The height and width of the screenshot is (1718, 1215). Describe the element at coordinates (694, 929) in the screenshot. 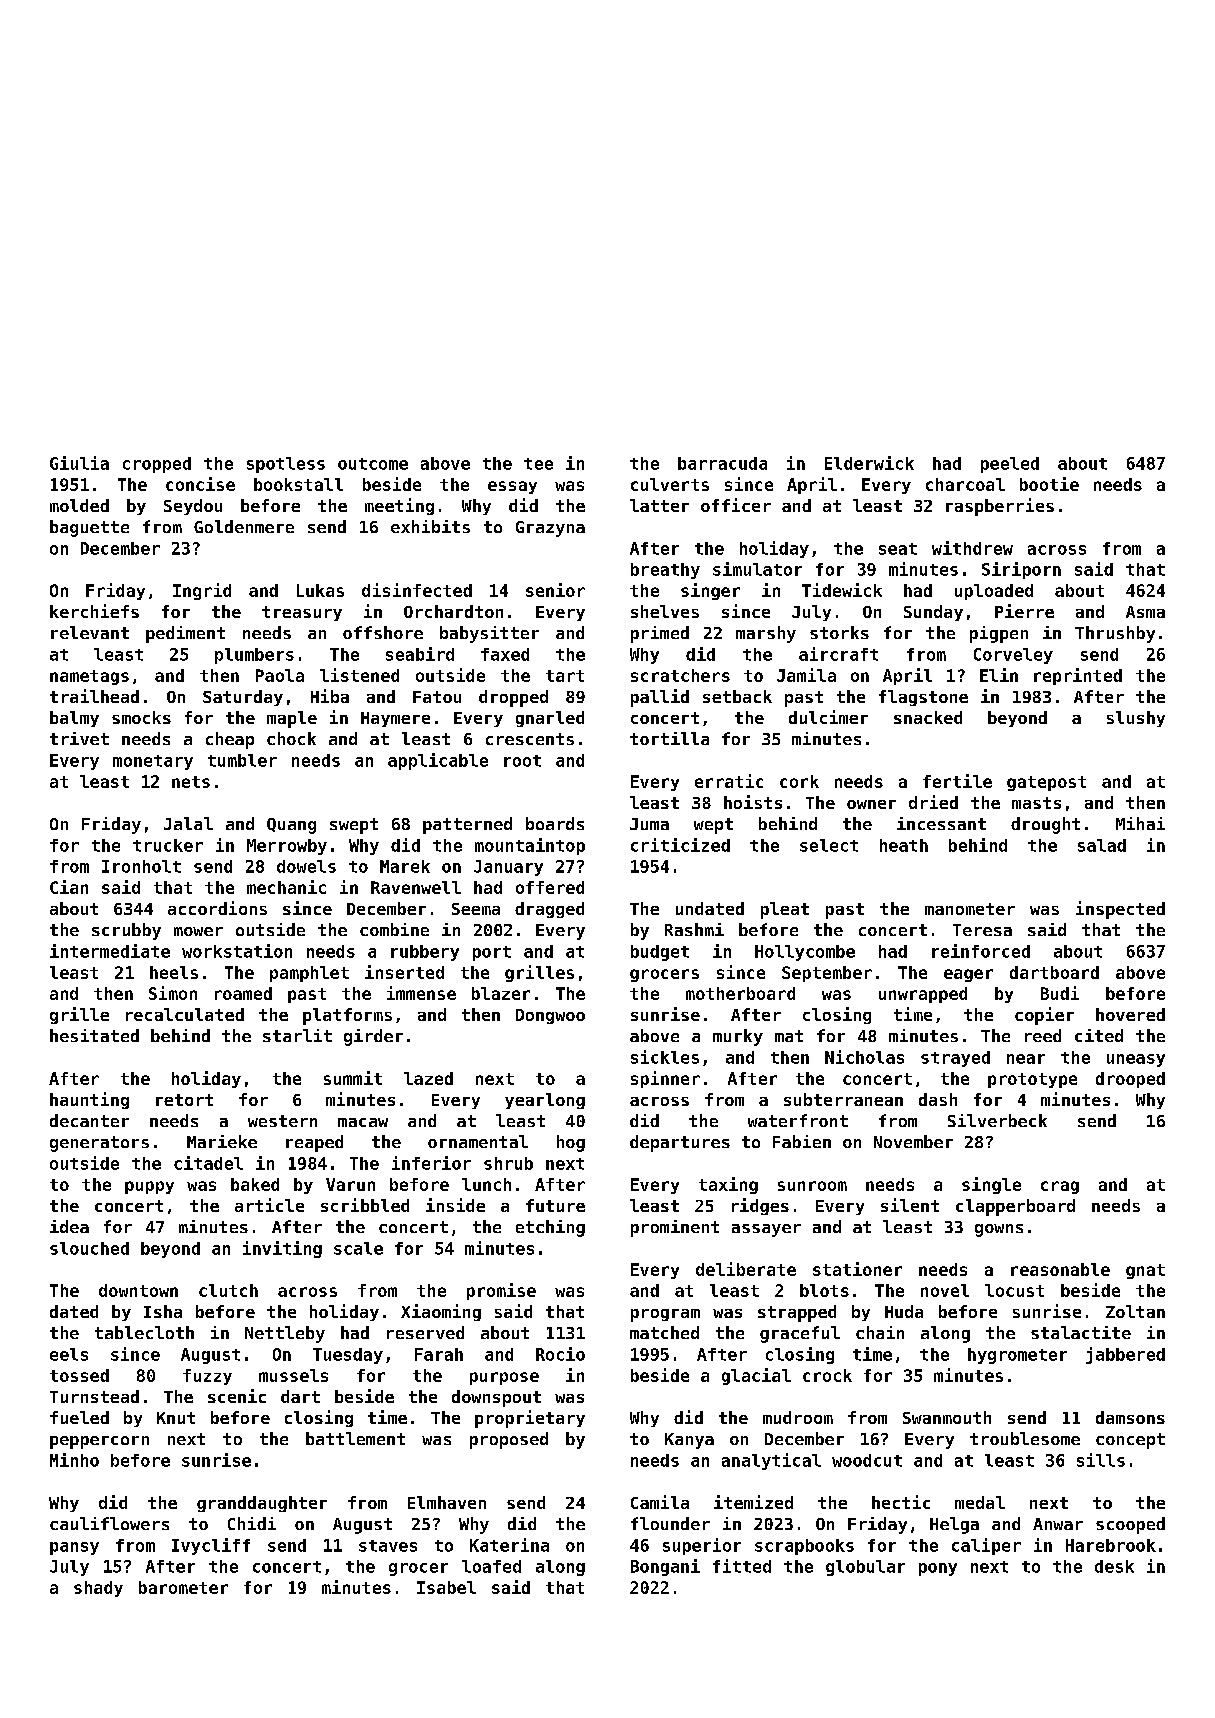

I see `Rashmi` at that location.
